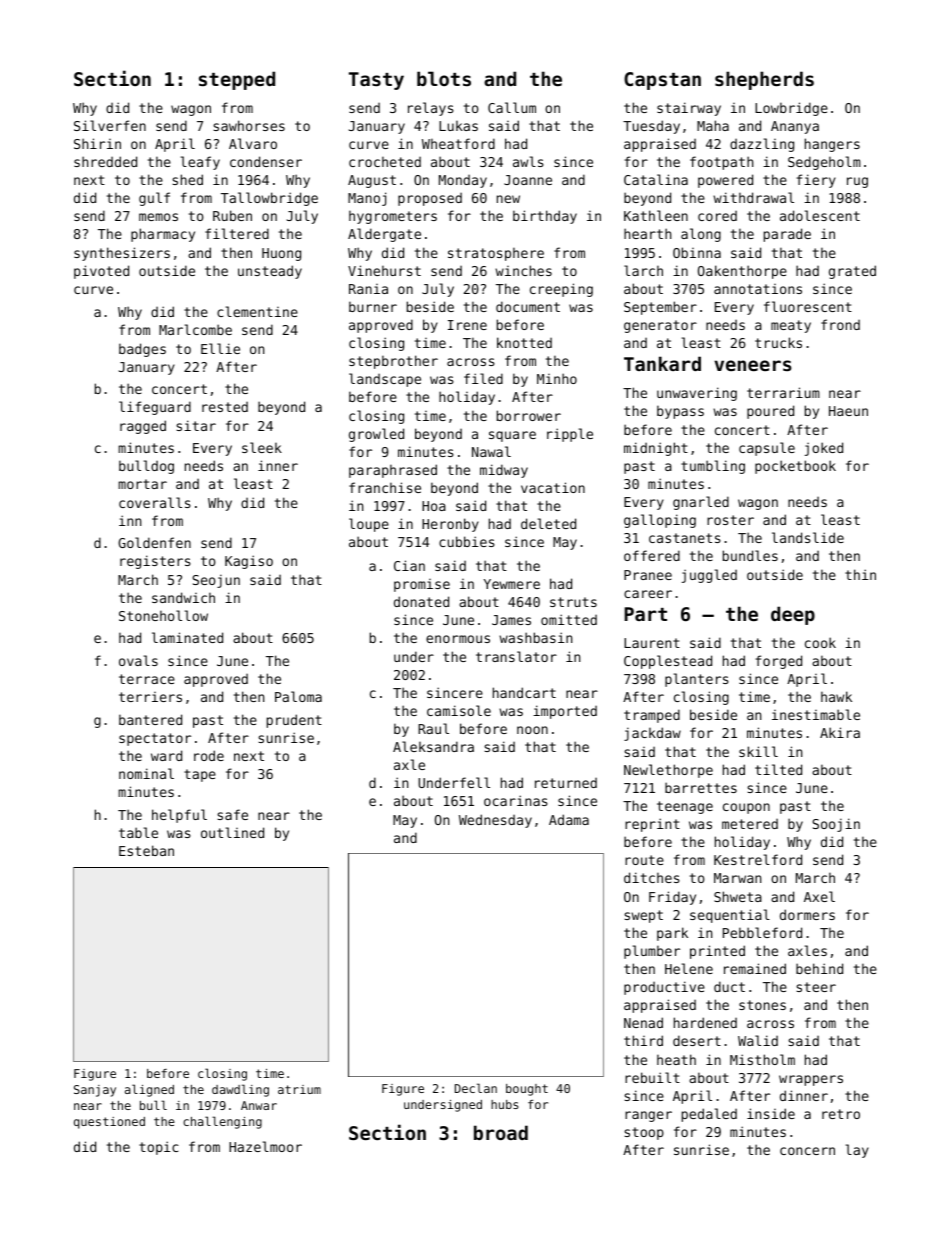 The image size is (952, 1233). What do you see at coordinates (146, 850) in the screenshot?
I see `Esteban` at bounding box center [146, 850].
